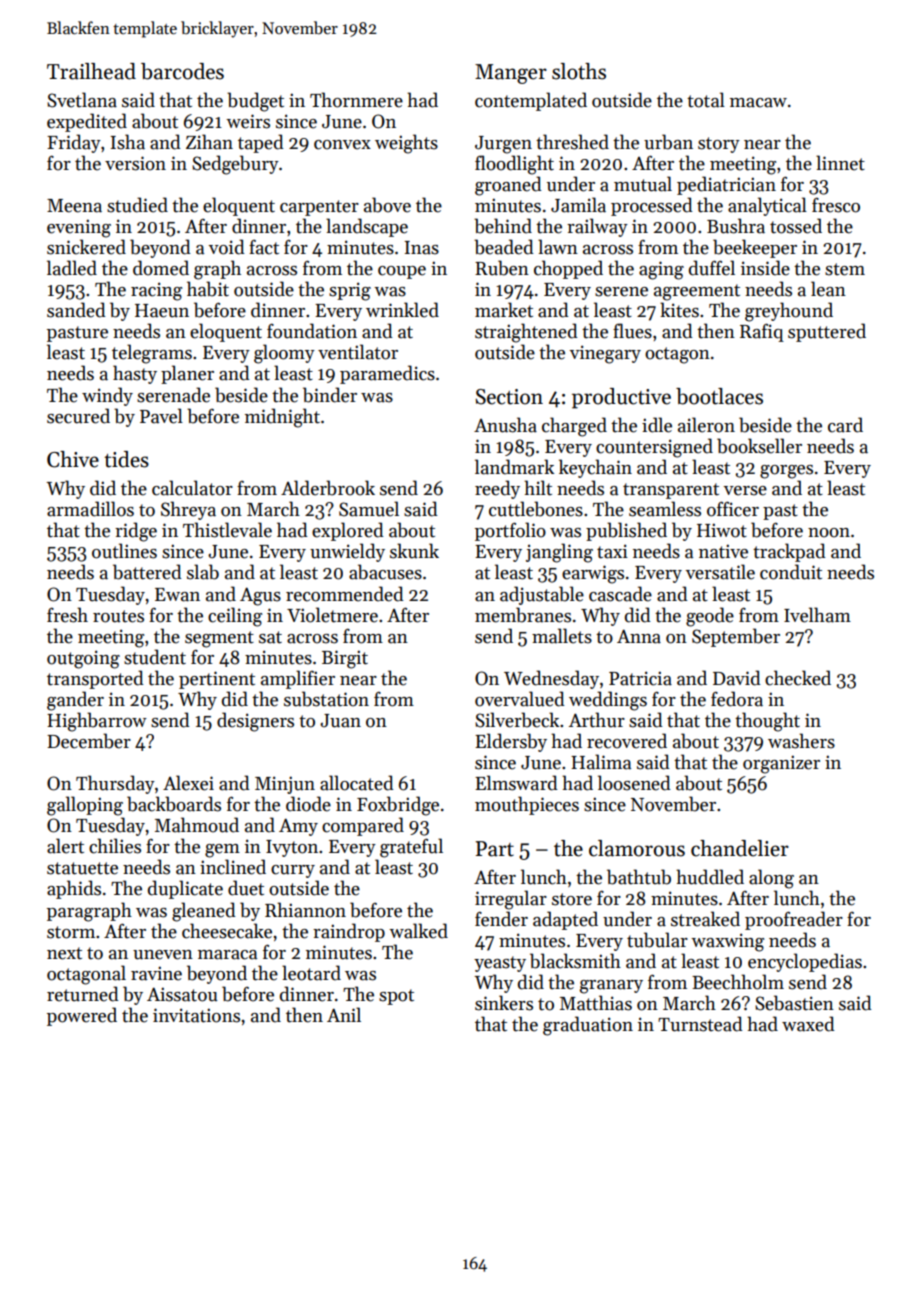 Image resolution: width=924 pixels, height=1308 pixels. I want to click on cheesecake, so click(227, 931).
